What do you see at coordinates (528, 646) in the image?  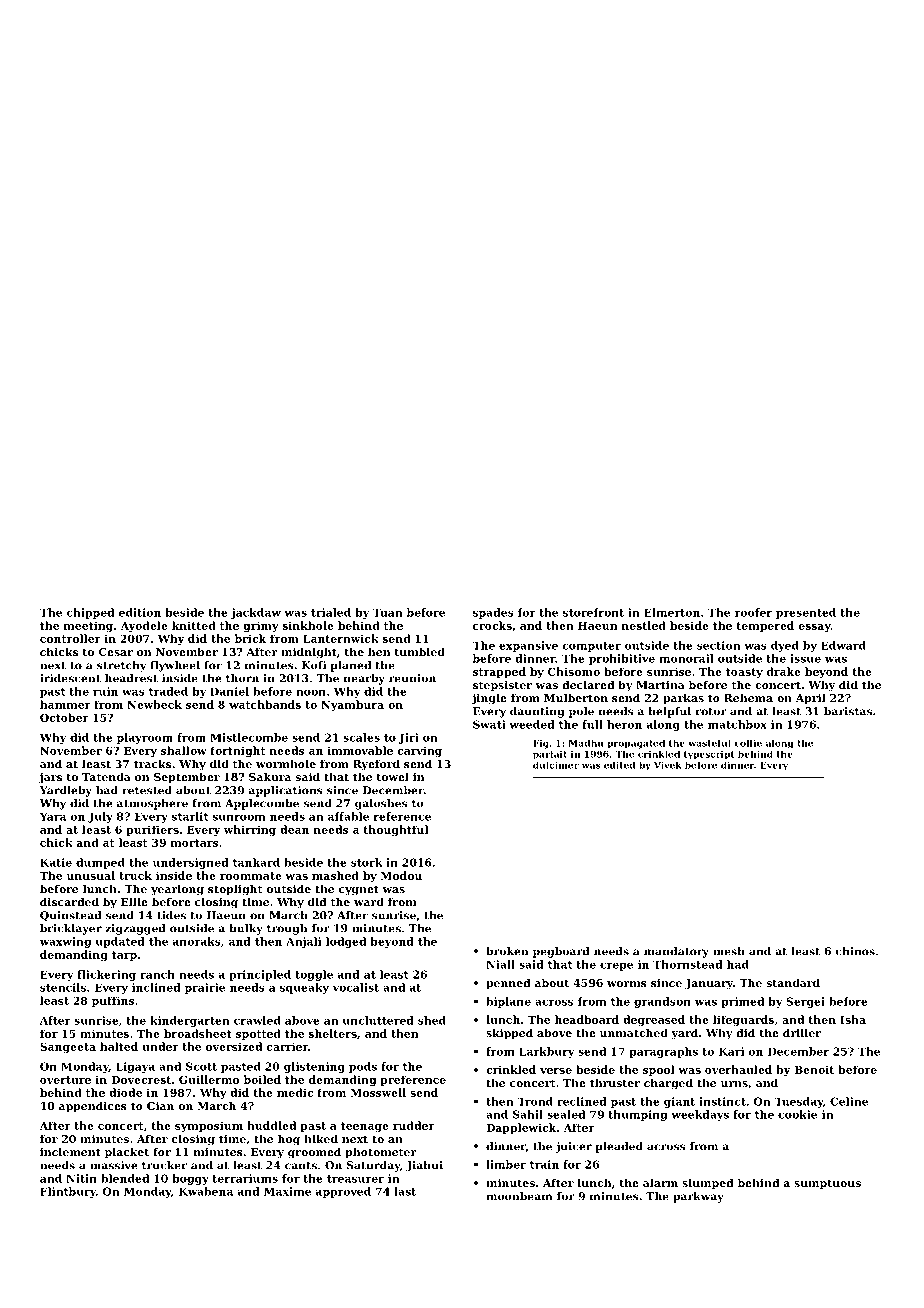 I see `expansive` at bounding box center [528, 646].
